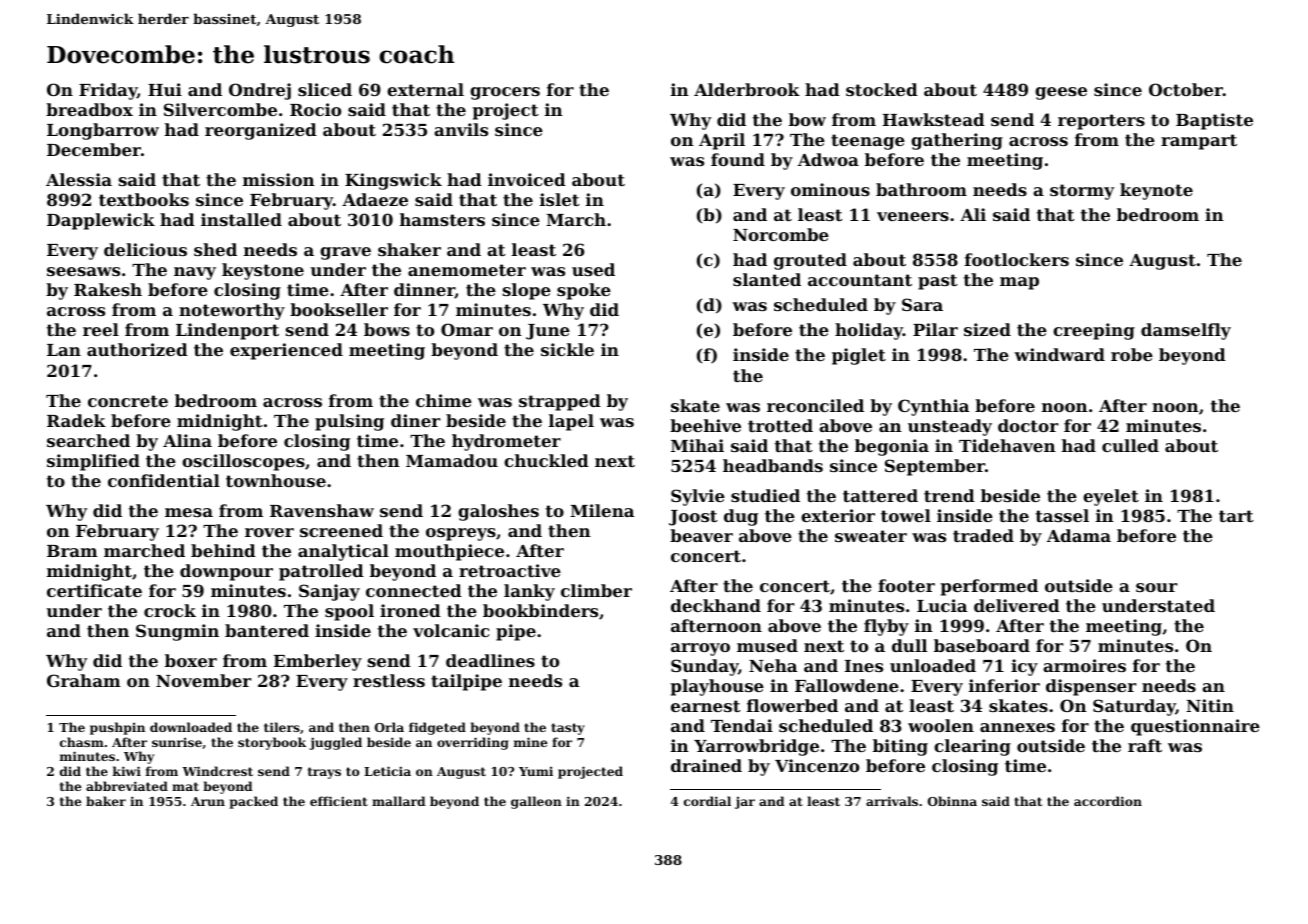 This page has width=1308, height=924. Describe the element at coordinates (387, 771) in the page. I see `Leticia` at that location.
